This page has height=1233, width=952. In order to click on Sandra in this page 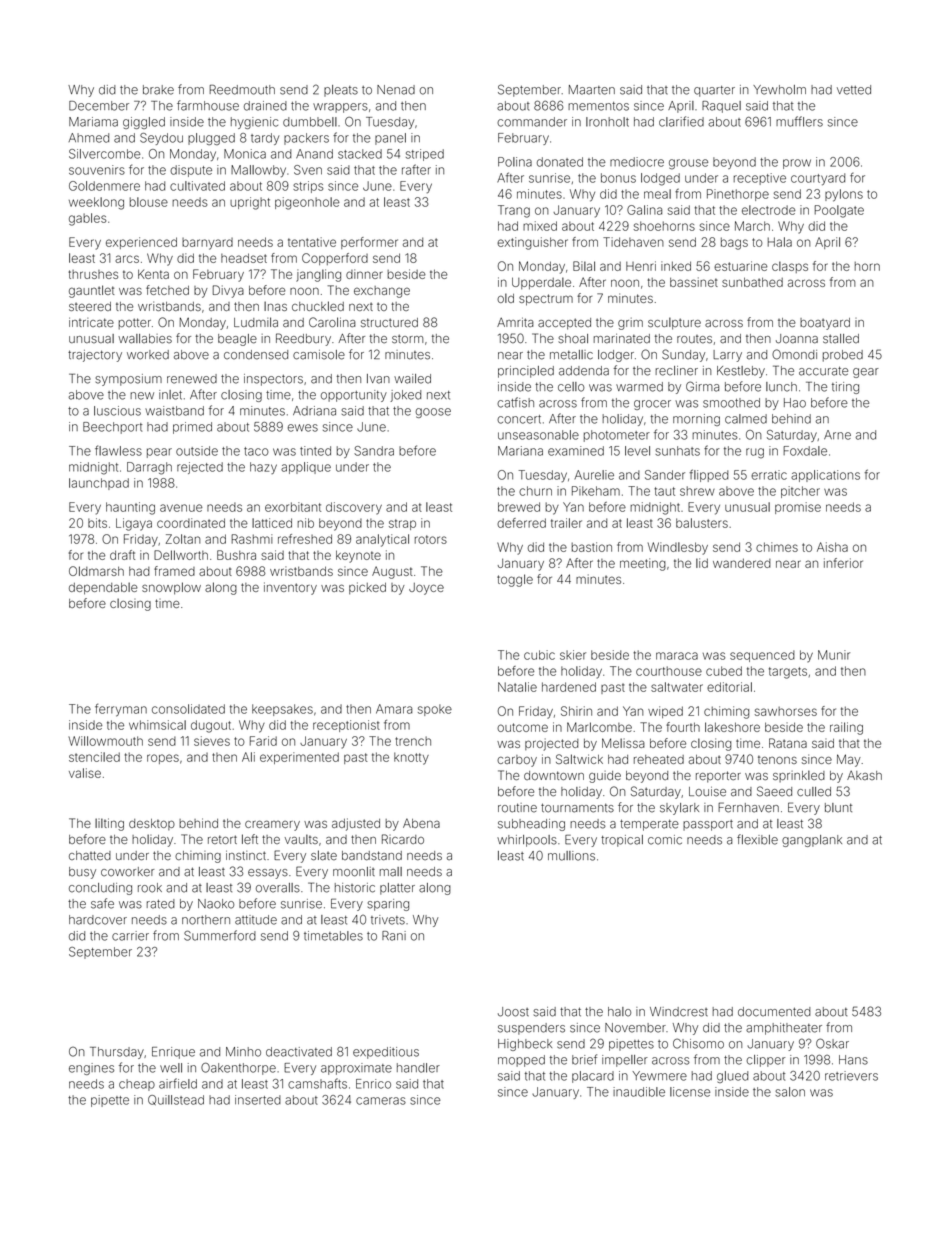, I will do `click(374, 451)`.
